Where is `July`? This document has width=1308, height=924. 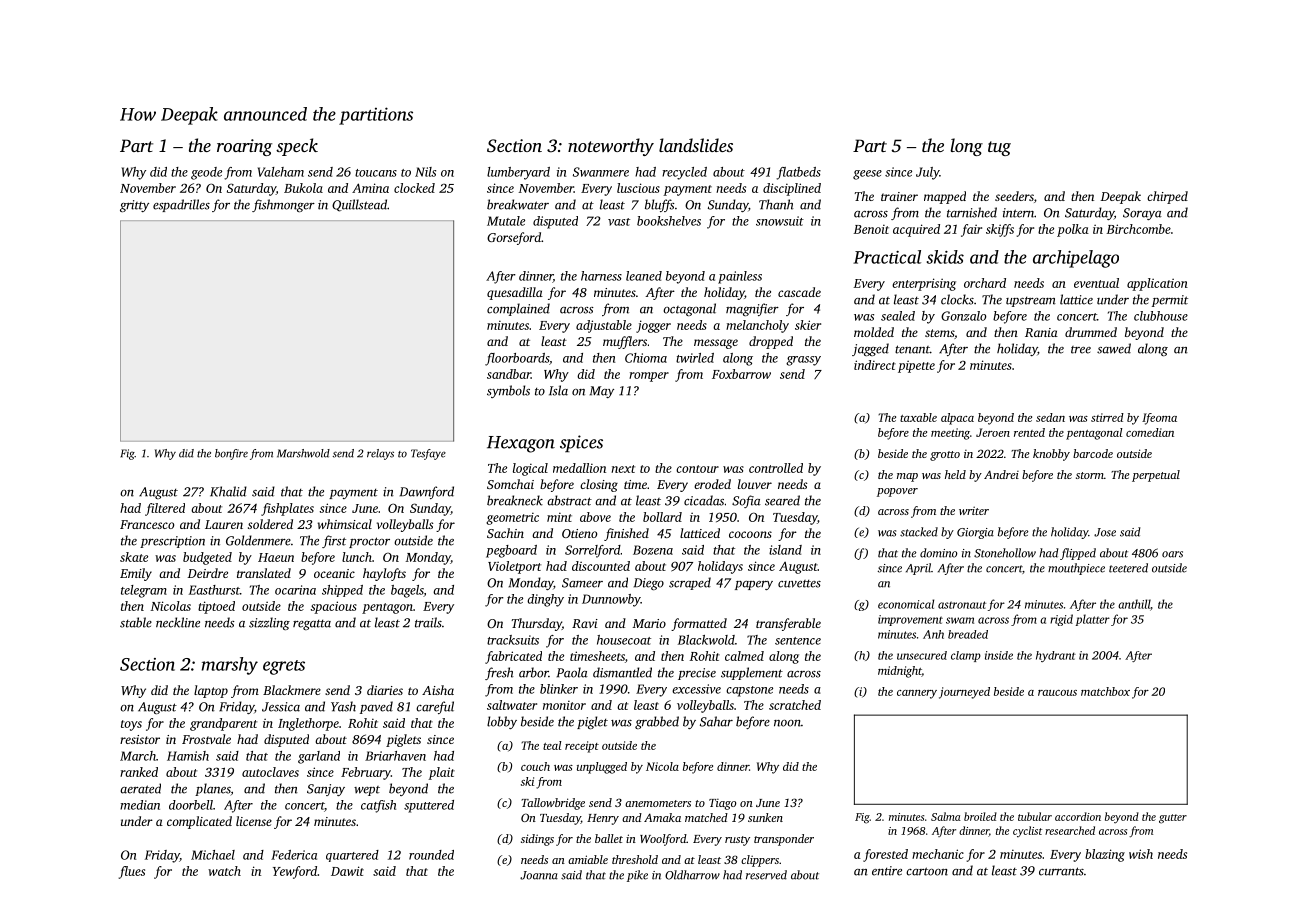
July is located at coordinates (927, 173).
